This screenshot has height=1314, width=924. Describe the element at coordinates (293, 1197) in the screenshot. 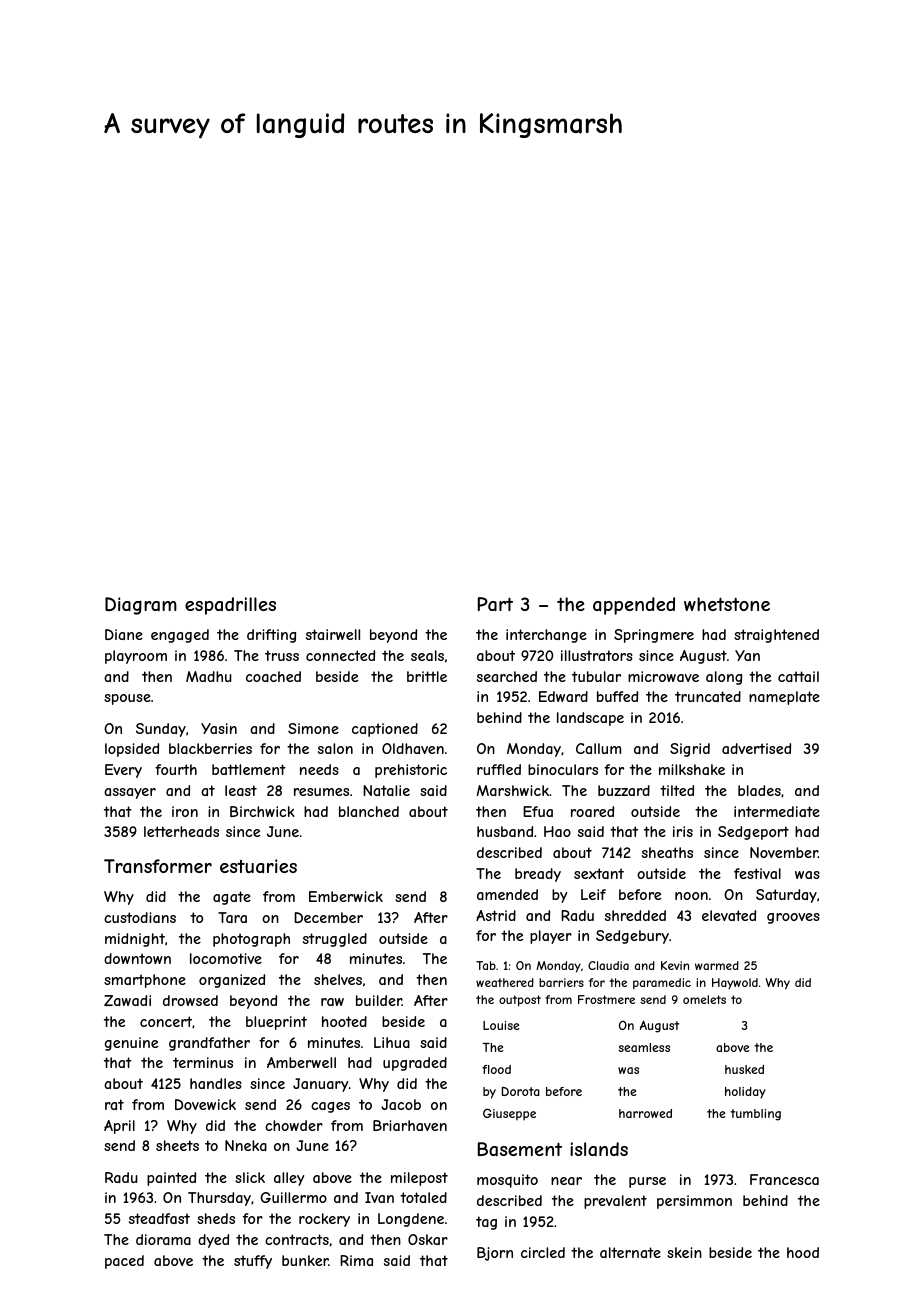

I see `Guillermo` at that location.
